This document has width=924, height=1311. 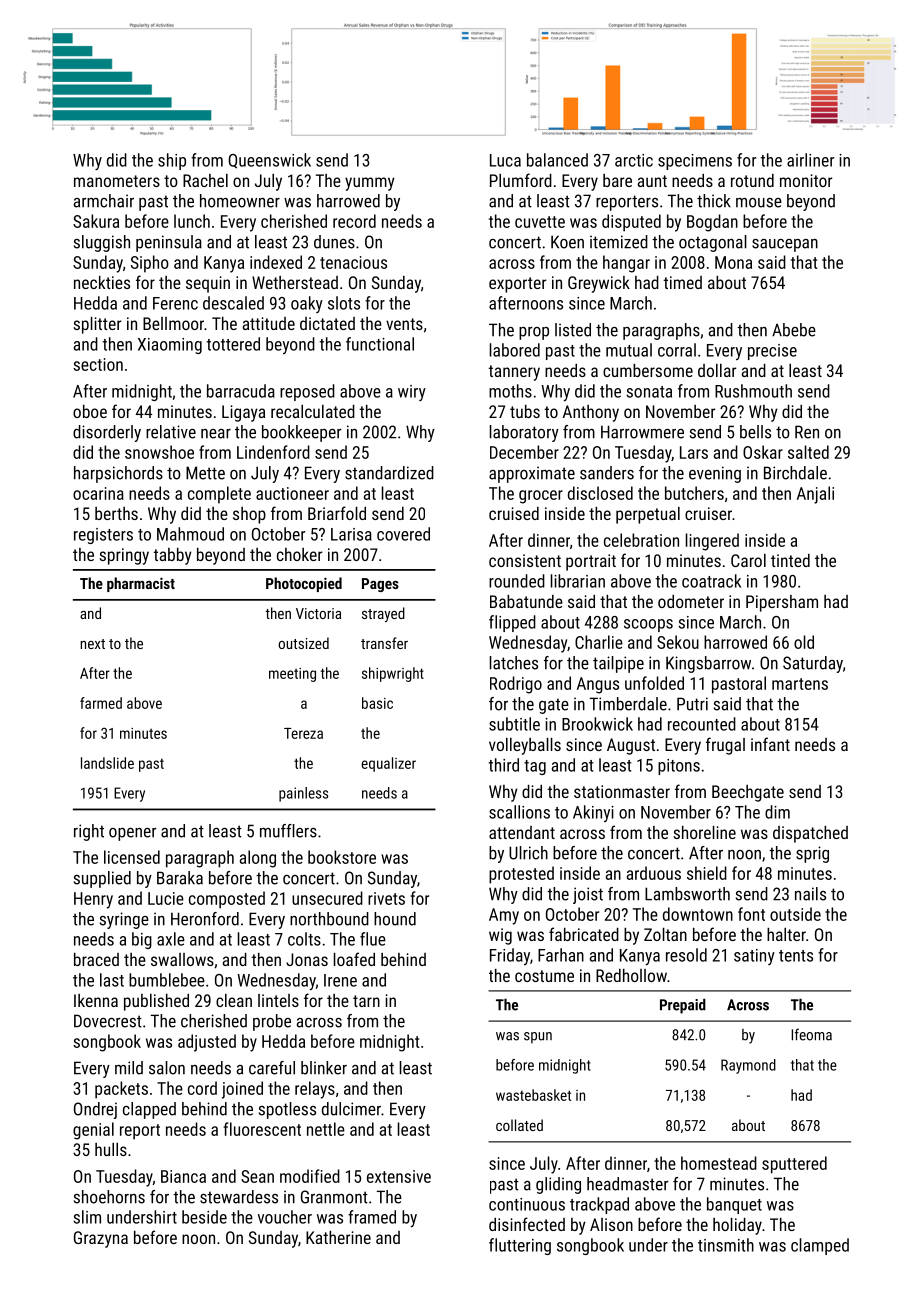 I want to click on descaled, so click(x=233, y=303).
